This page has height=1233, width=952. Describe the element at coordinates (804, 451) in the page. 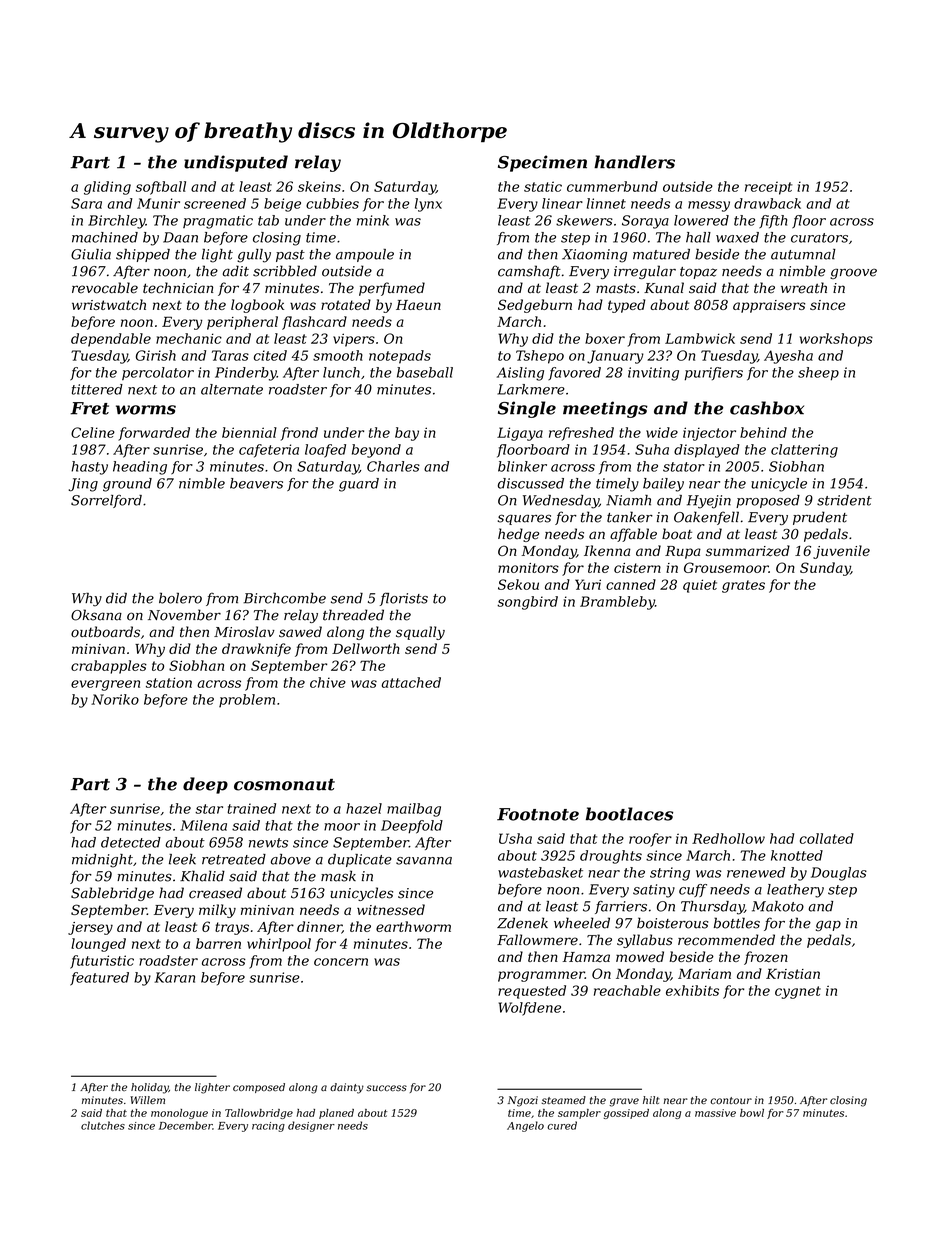

I see `clattering` at that location.
